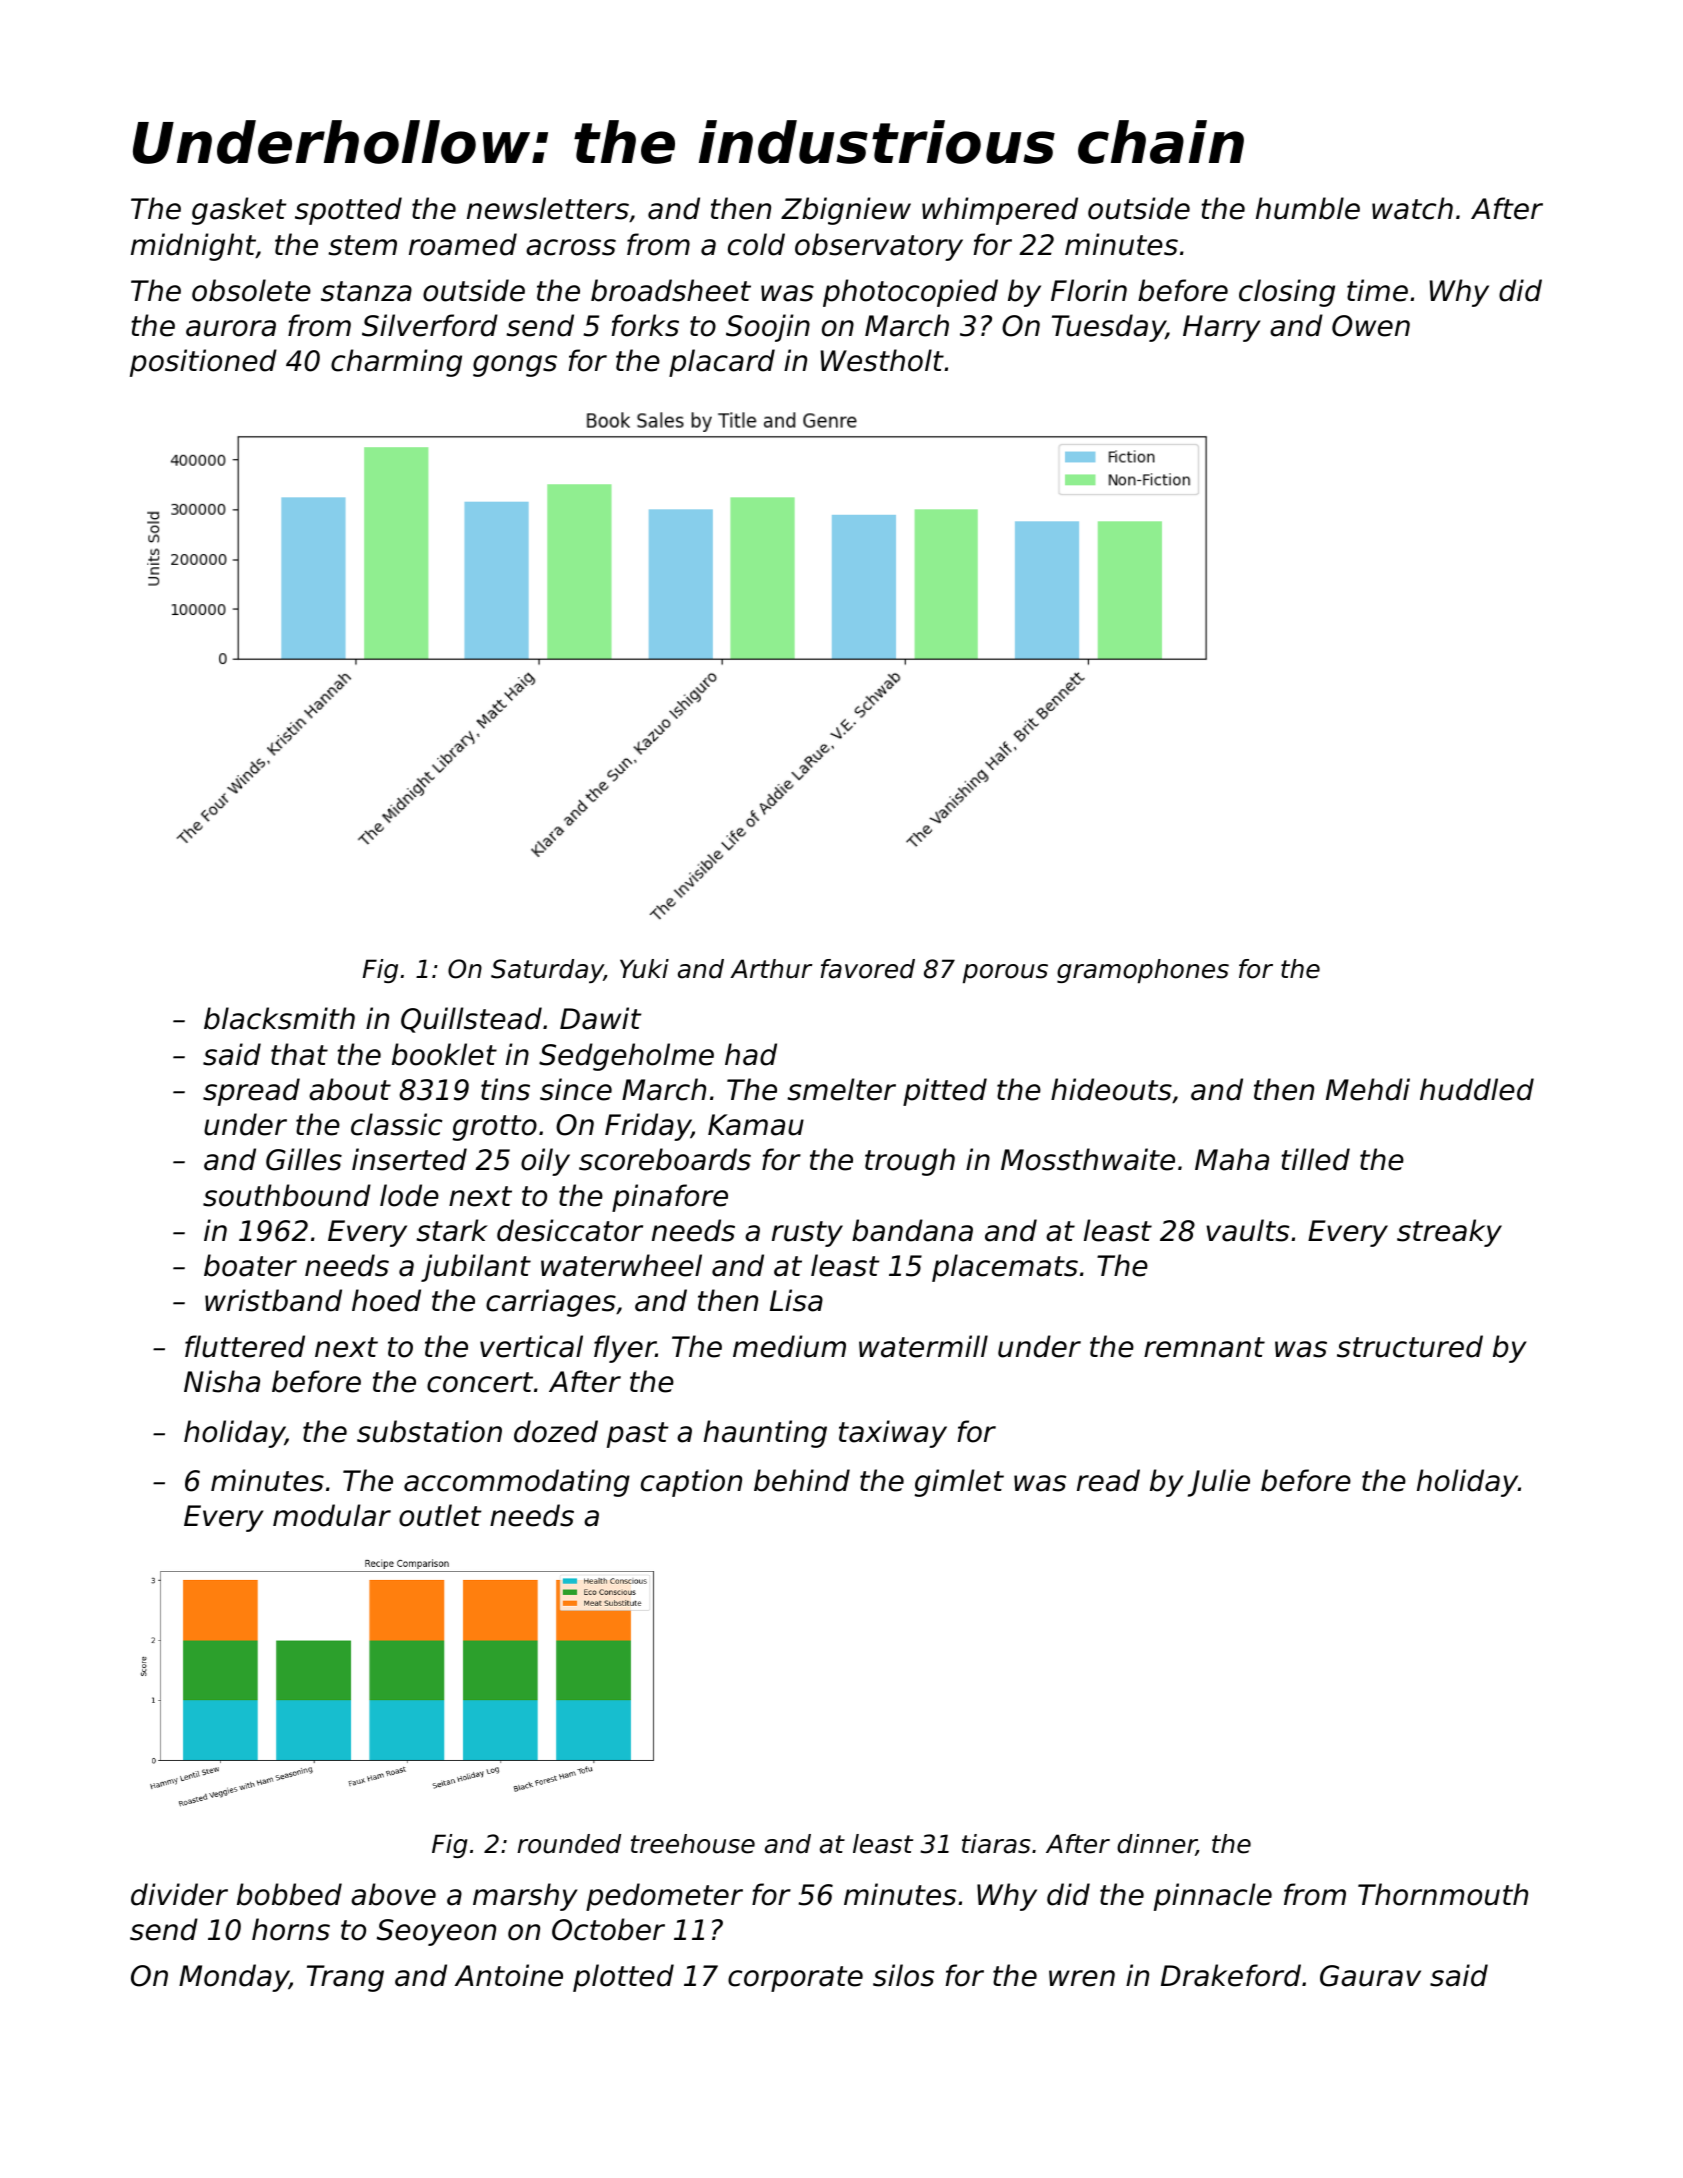  Describe the element at coordinates (299, 1054) in the screenshot. I see `that` at that location.
